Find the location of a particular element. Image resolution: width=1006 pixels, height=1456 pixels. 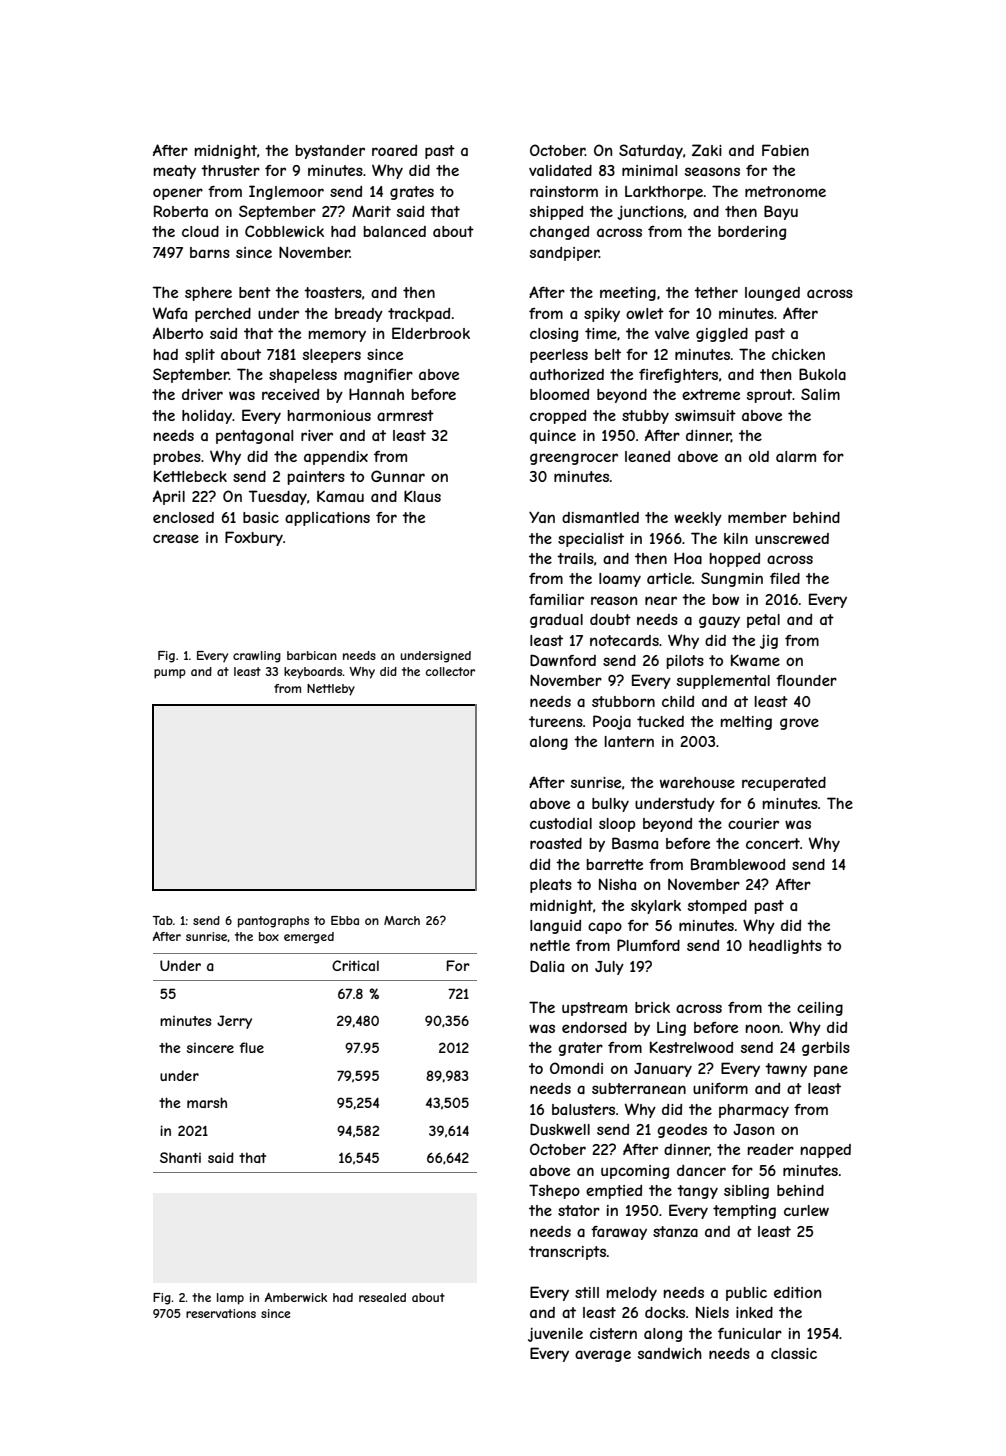

collector is located at coordinates (450, 671).
